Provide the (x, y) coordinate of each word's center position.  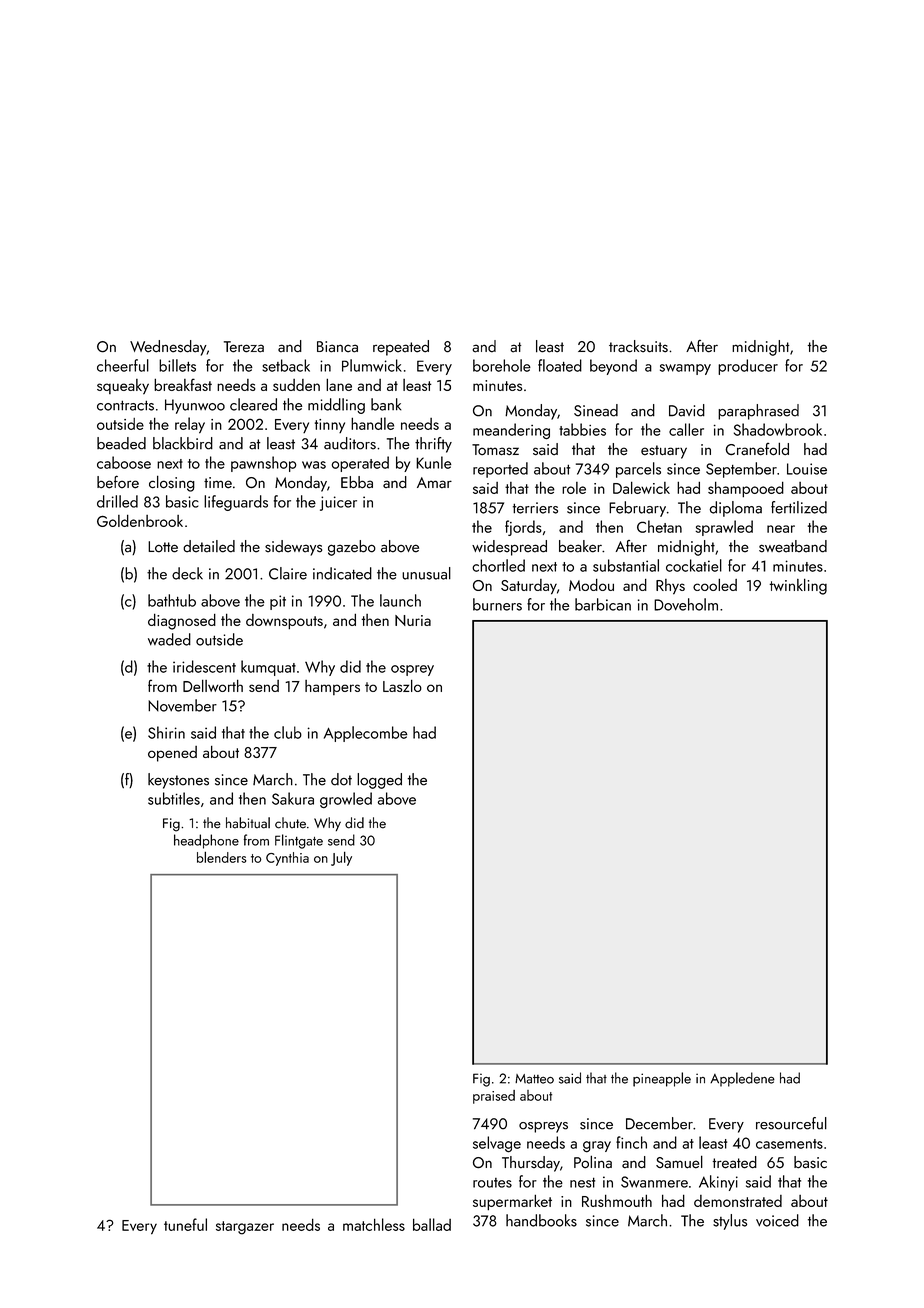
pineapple (662, 1079)
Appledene (742, 1079)
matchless (374, 1224)
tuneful (185, 1224)
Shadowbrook (778, 429)
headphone (206, 841)
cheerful (123, 365)
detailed (209, 546)
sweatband (793, 546)
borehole (502, 365)
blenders (221, 857)
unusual (426, 573)
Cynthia (287, 859)
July (341, 858)
